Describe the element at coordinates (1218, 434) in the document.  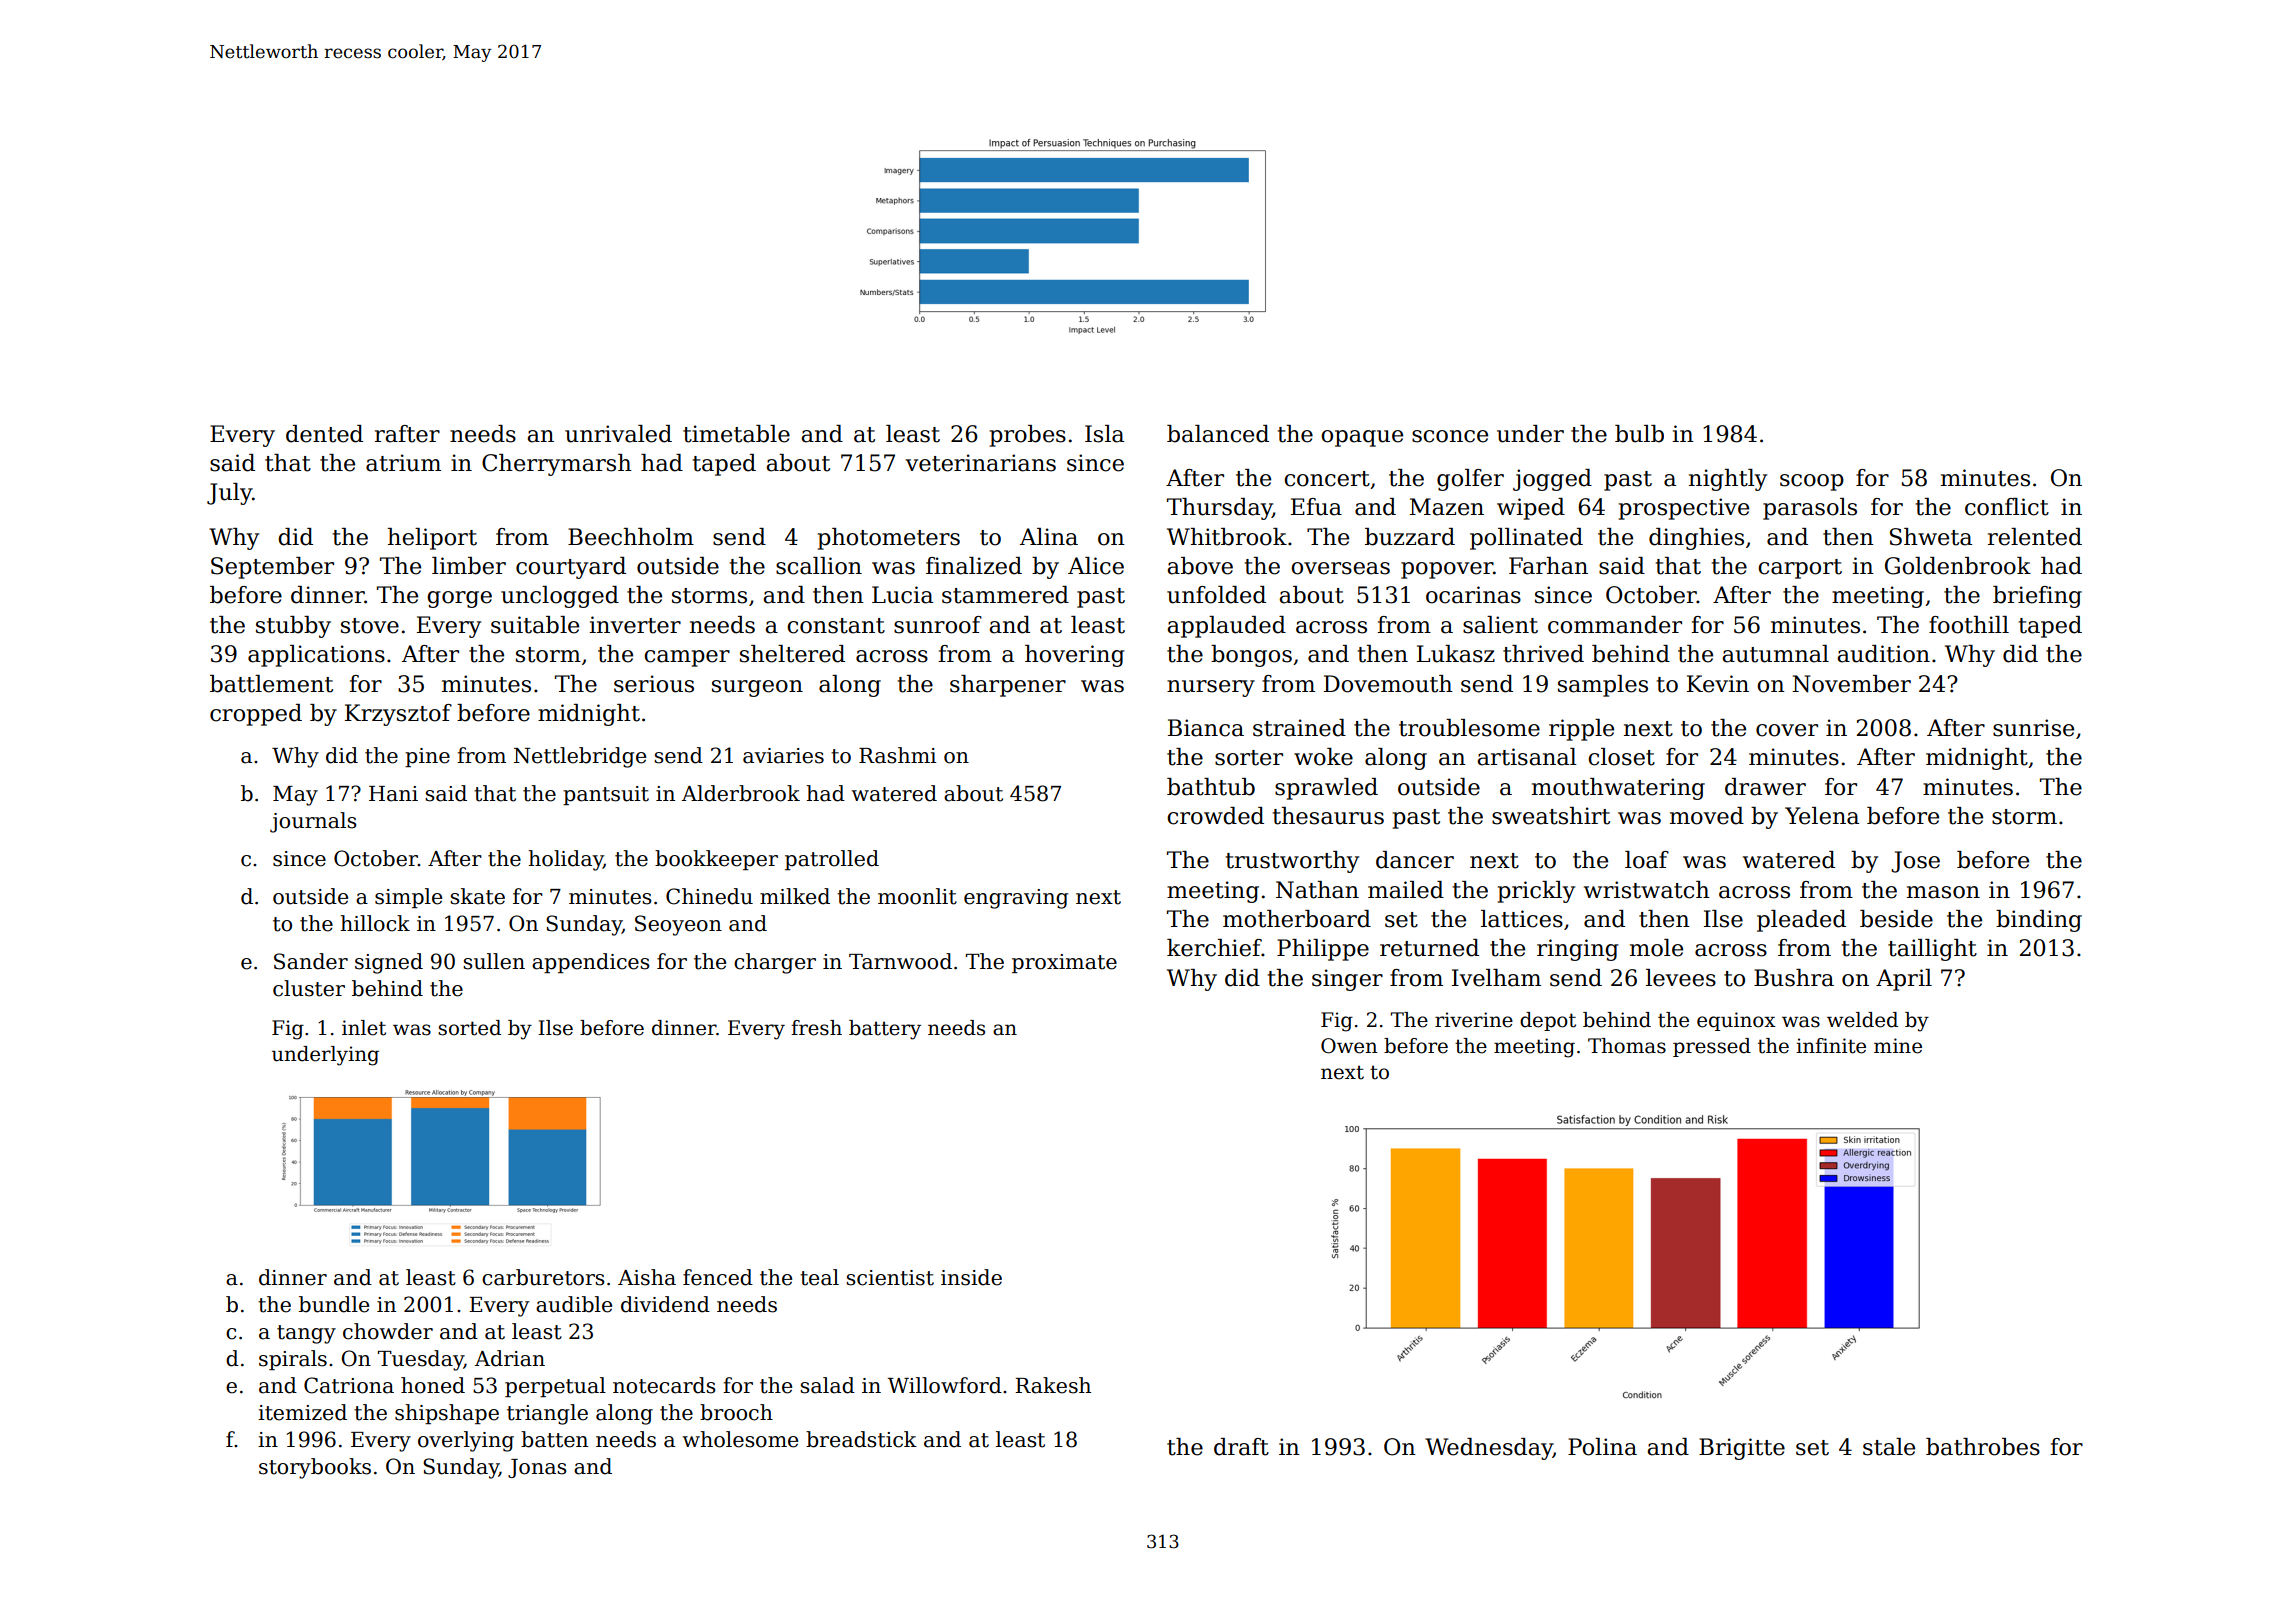
I see `balanced` at that location.
